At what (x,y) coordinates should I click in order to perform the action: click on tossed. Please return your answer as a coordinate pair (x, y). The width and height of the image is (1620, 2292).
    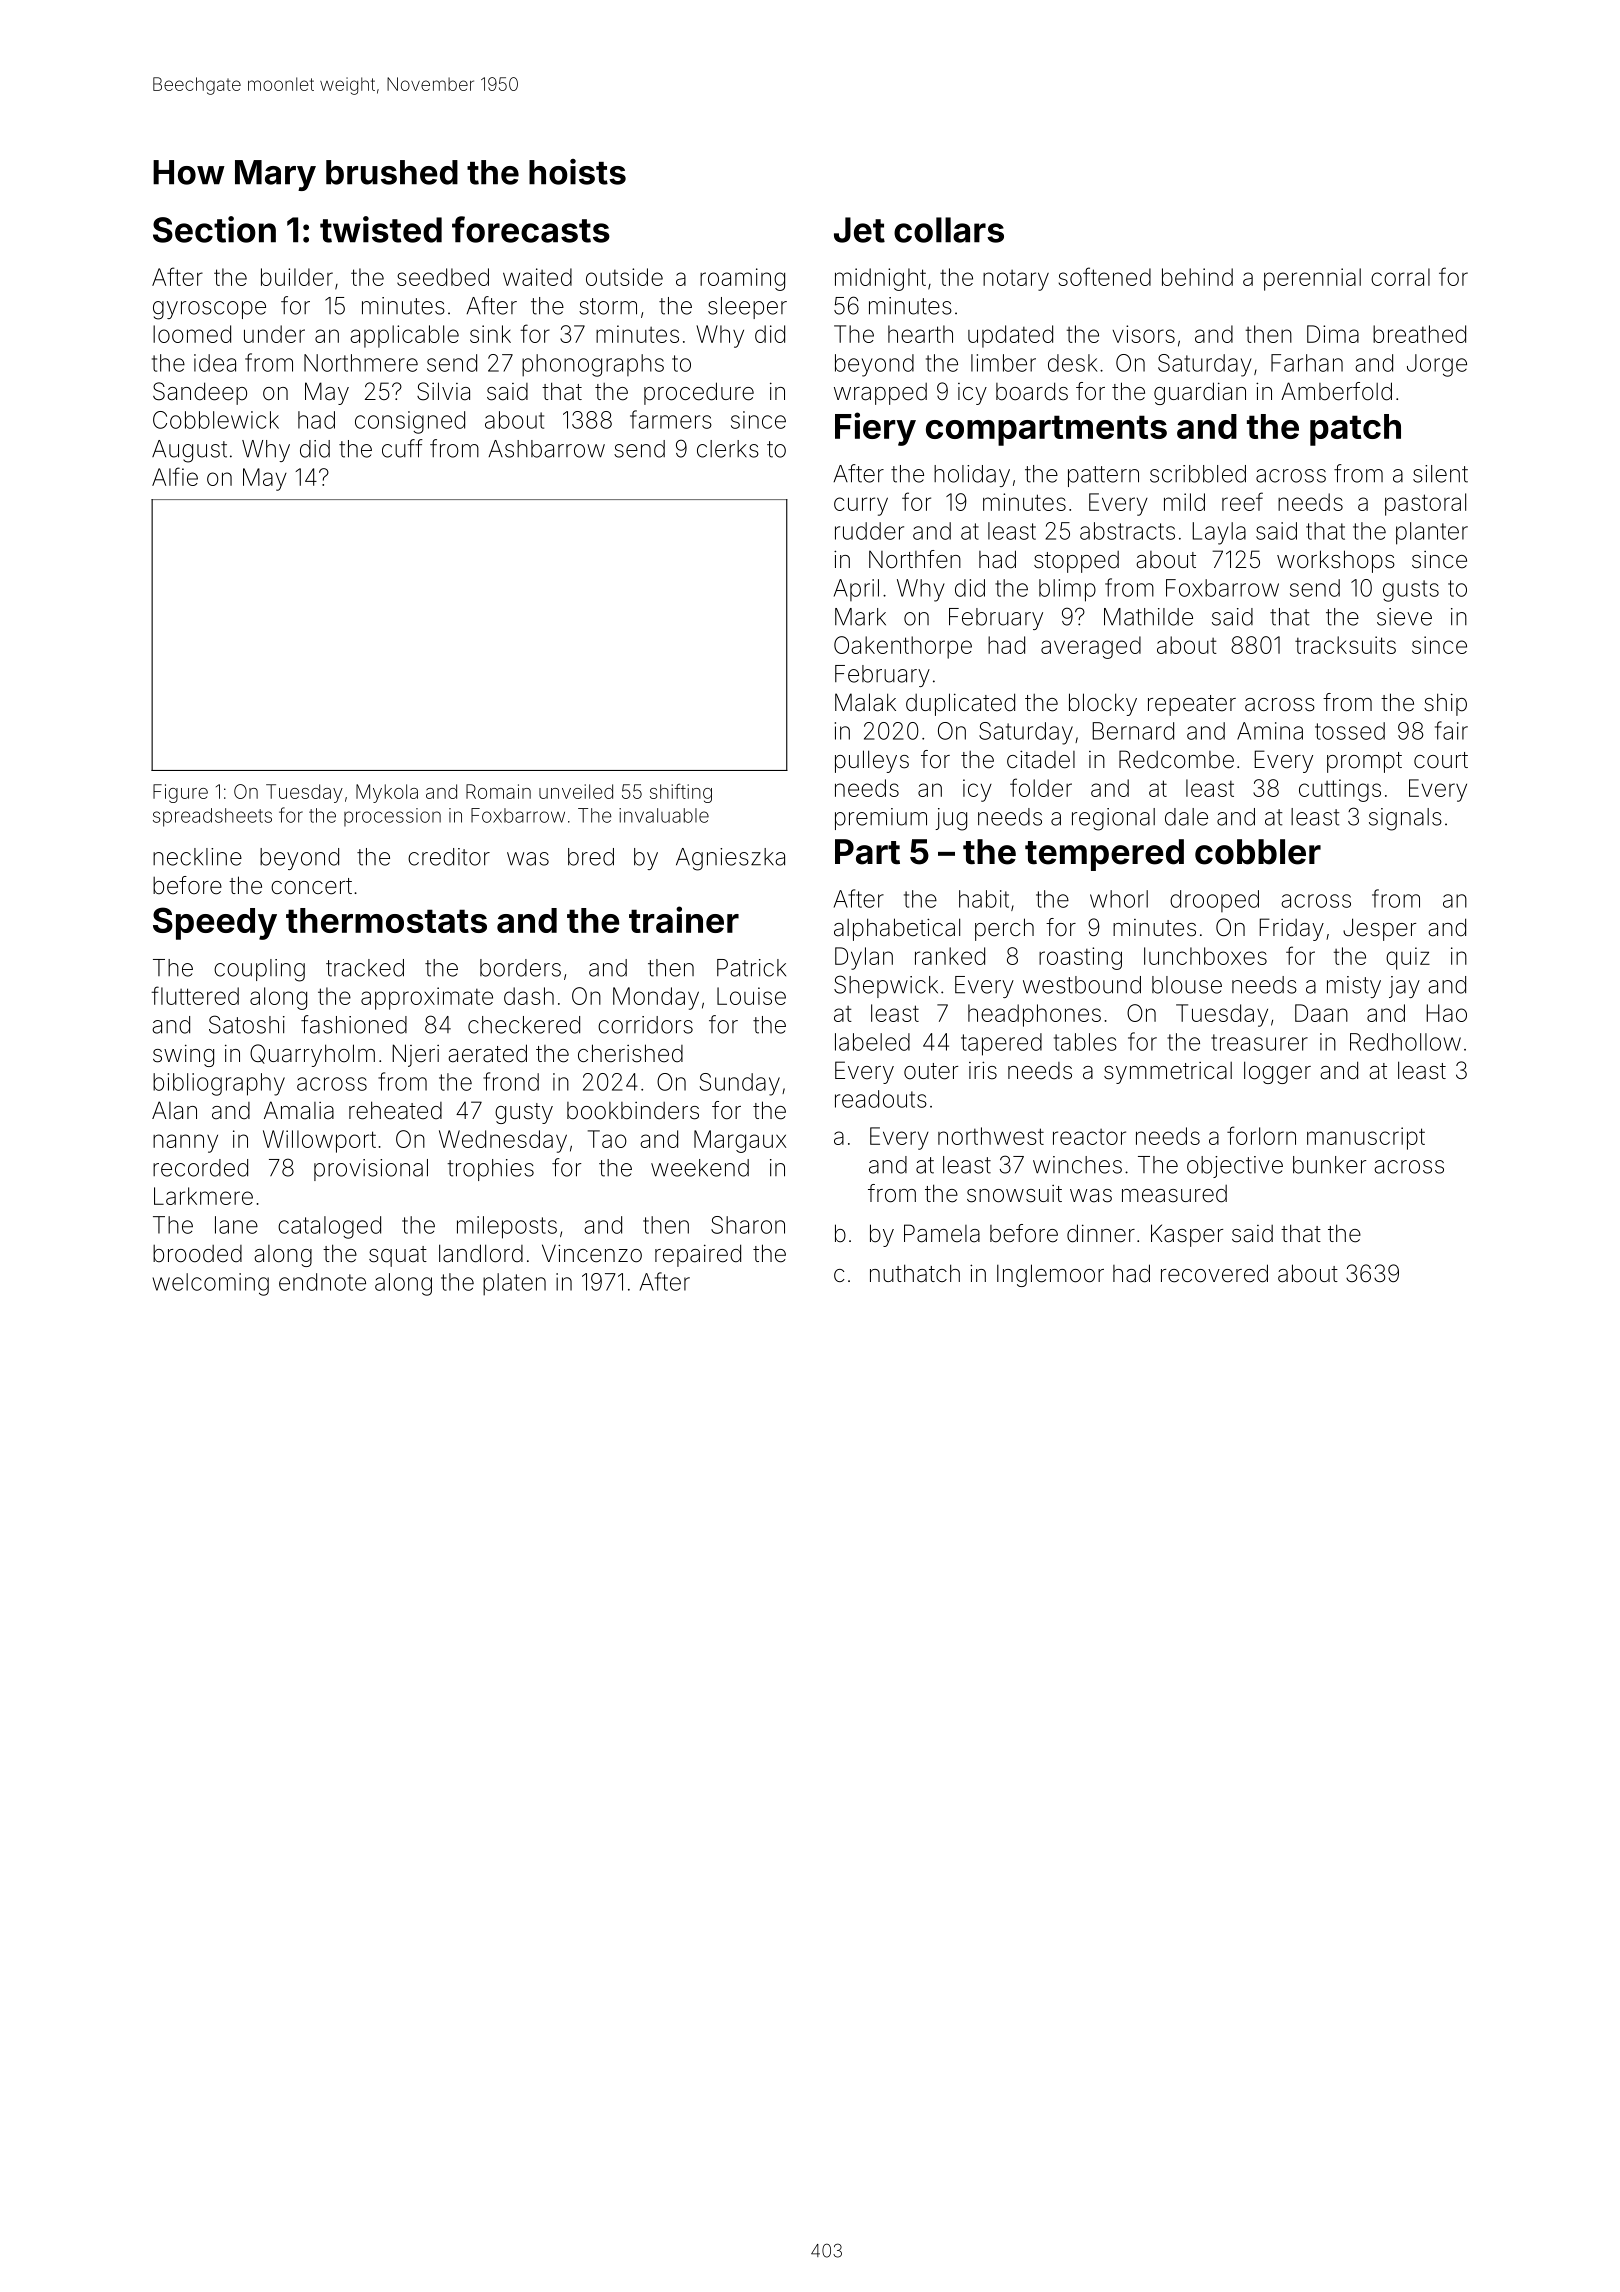
    Looking at the image, I should click on (1350, 731).
